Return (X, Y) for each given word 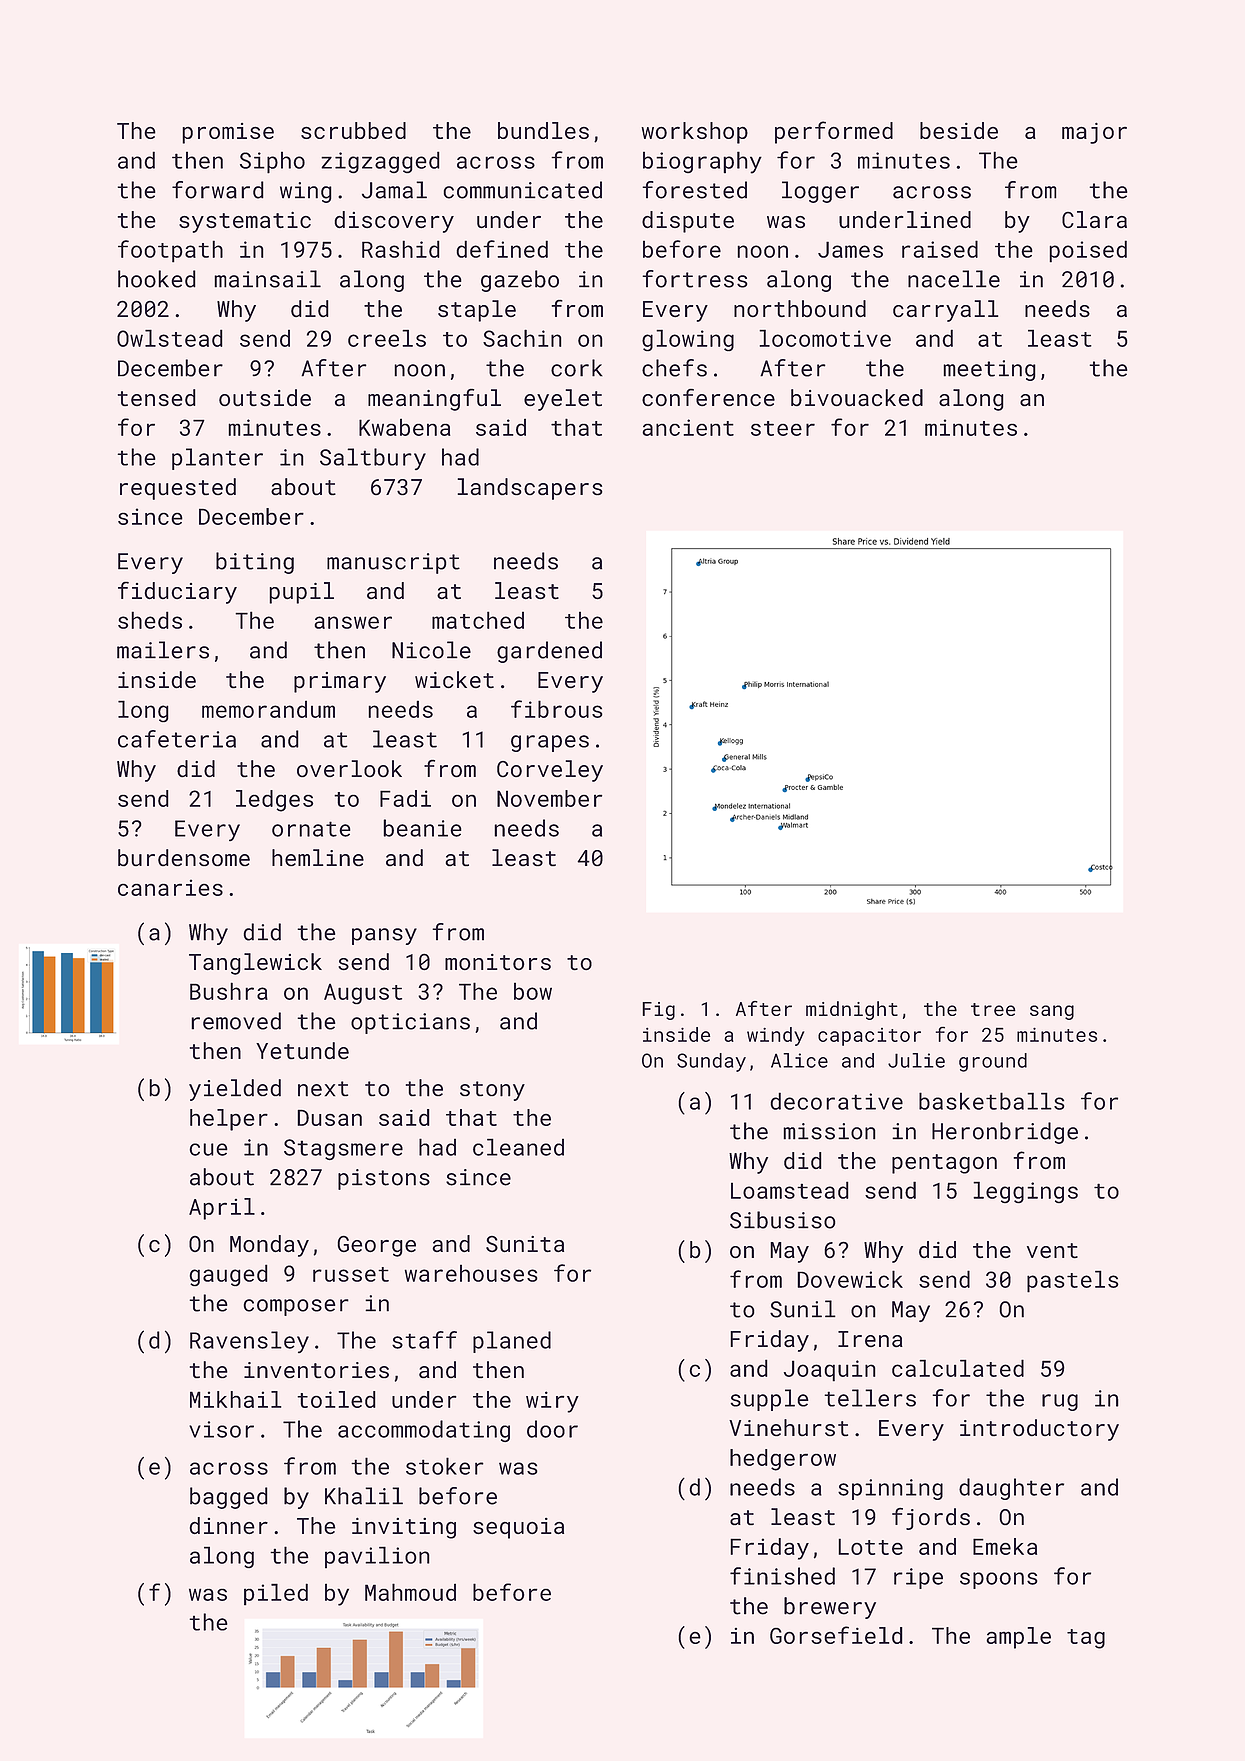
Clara (1094, 219)
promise (228, 133)
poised (1088, 251)
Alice (799, 1060)
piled (276, 1594)
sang (1052, 1012)
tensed (157, 398)
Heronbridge (1005, 1133)
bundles (543, 130)
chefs (674, 368)
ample (1018, 1638)
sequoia (518, 1528)
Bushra (229, 991)
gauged (228, 1275)
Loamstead (790, 1190)
